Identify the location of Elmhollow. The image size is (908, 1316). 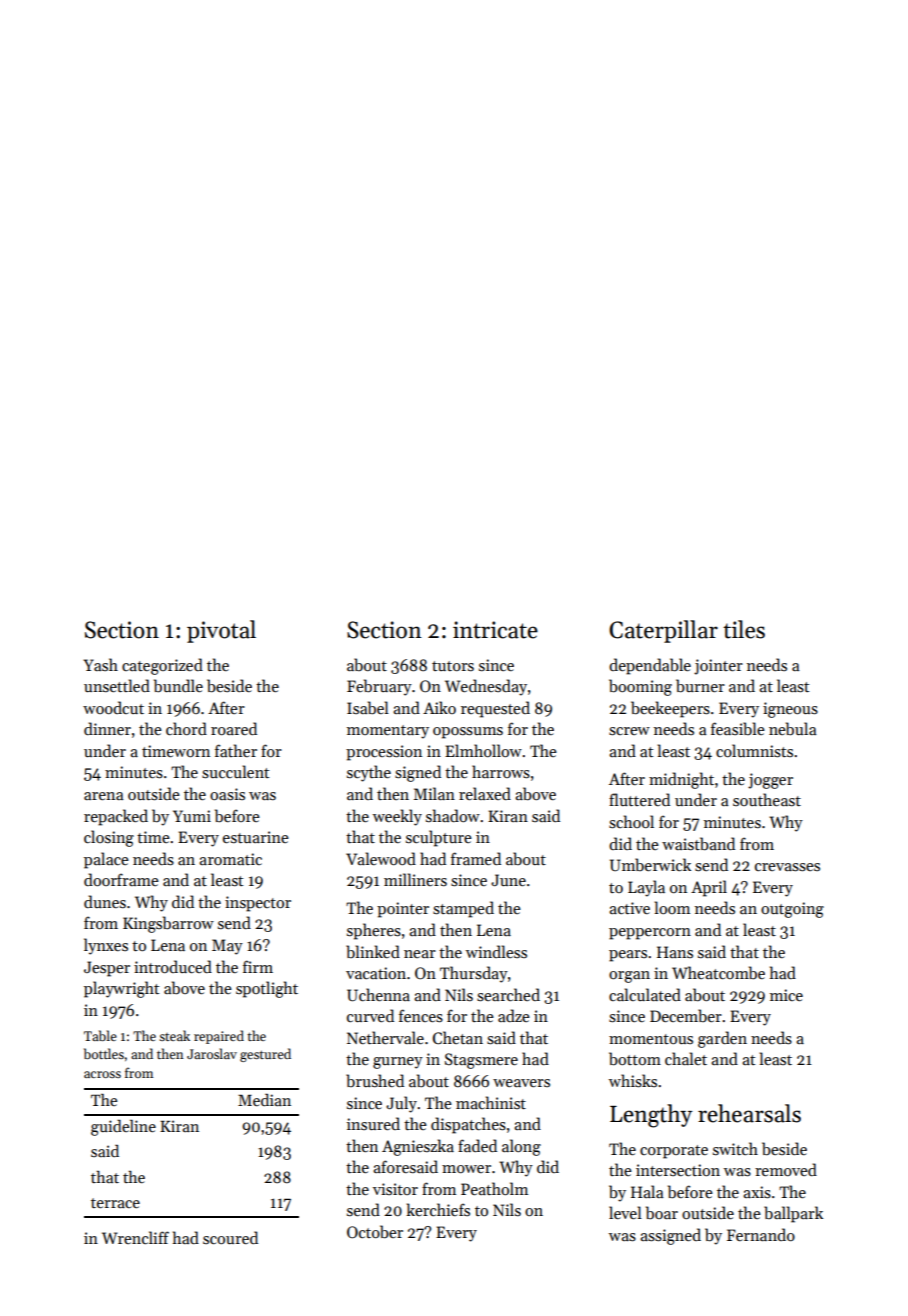
(483, 750).
